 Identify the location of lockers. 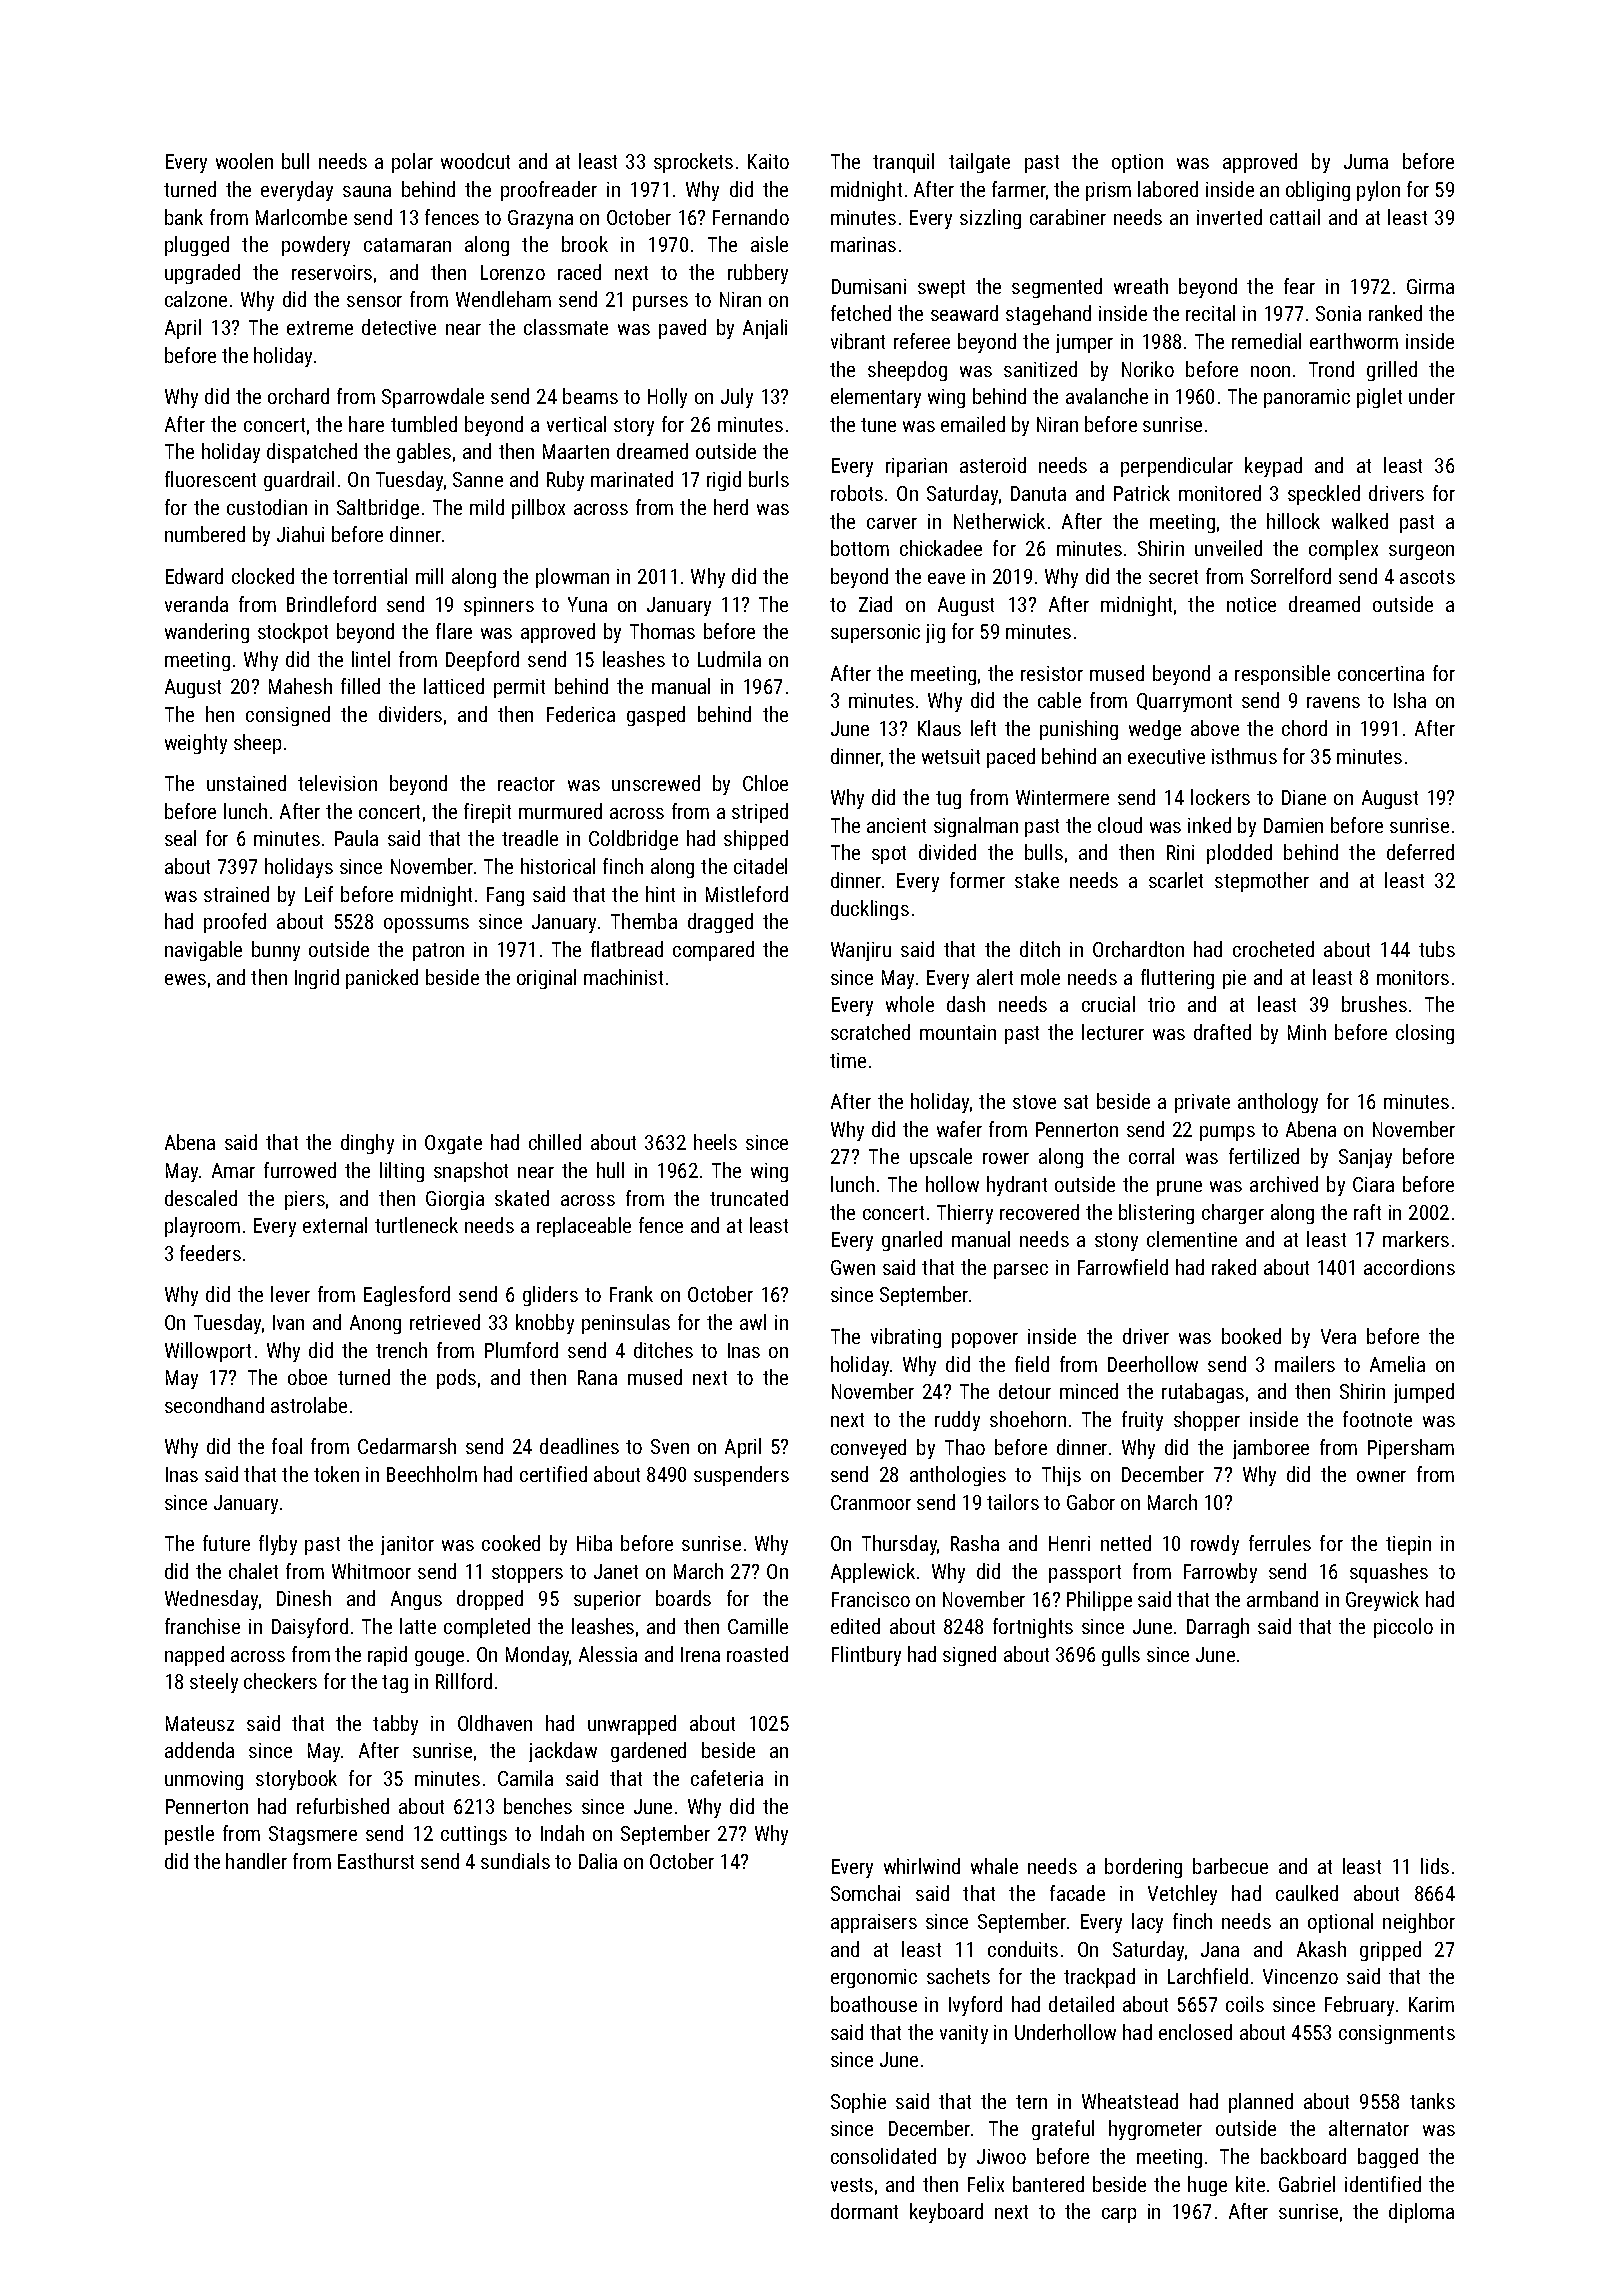
(1220, 797).
